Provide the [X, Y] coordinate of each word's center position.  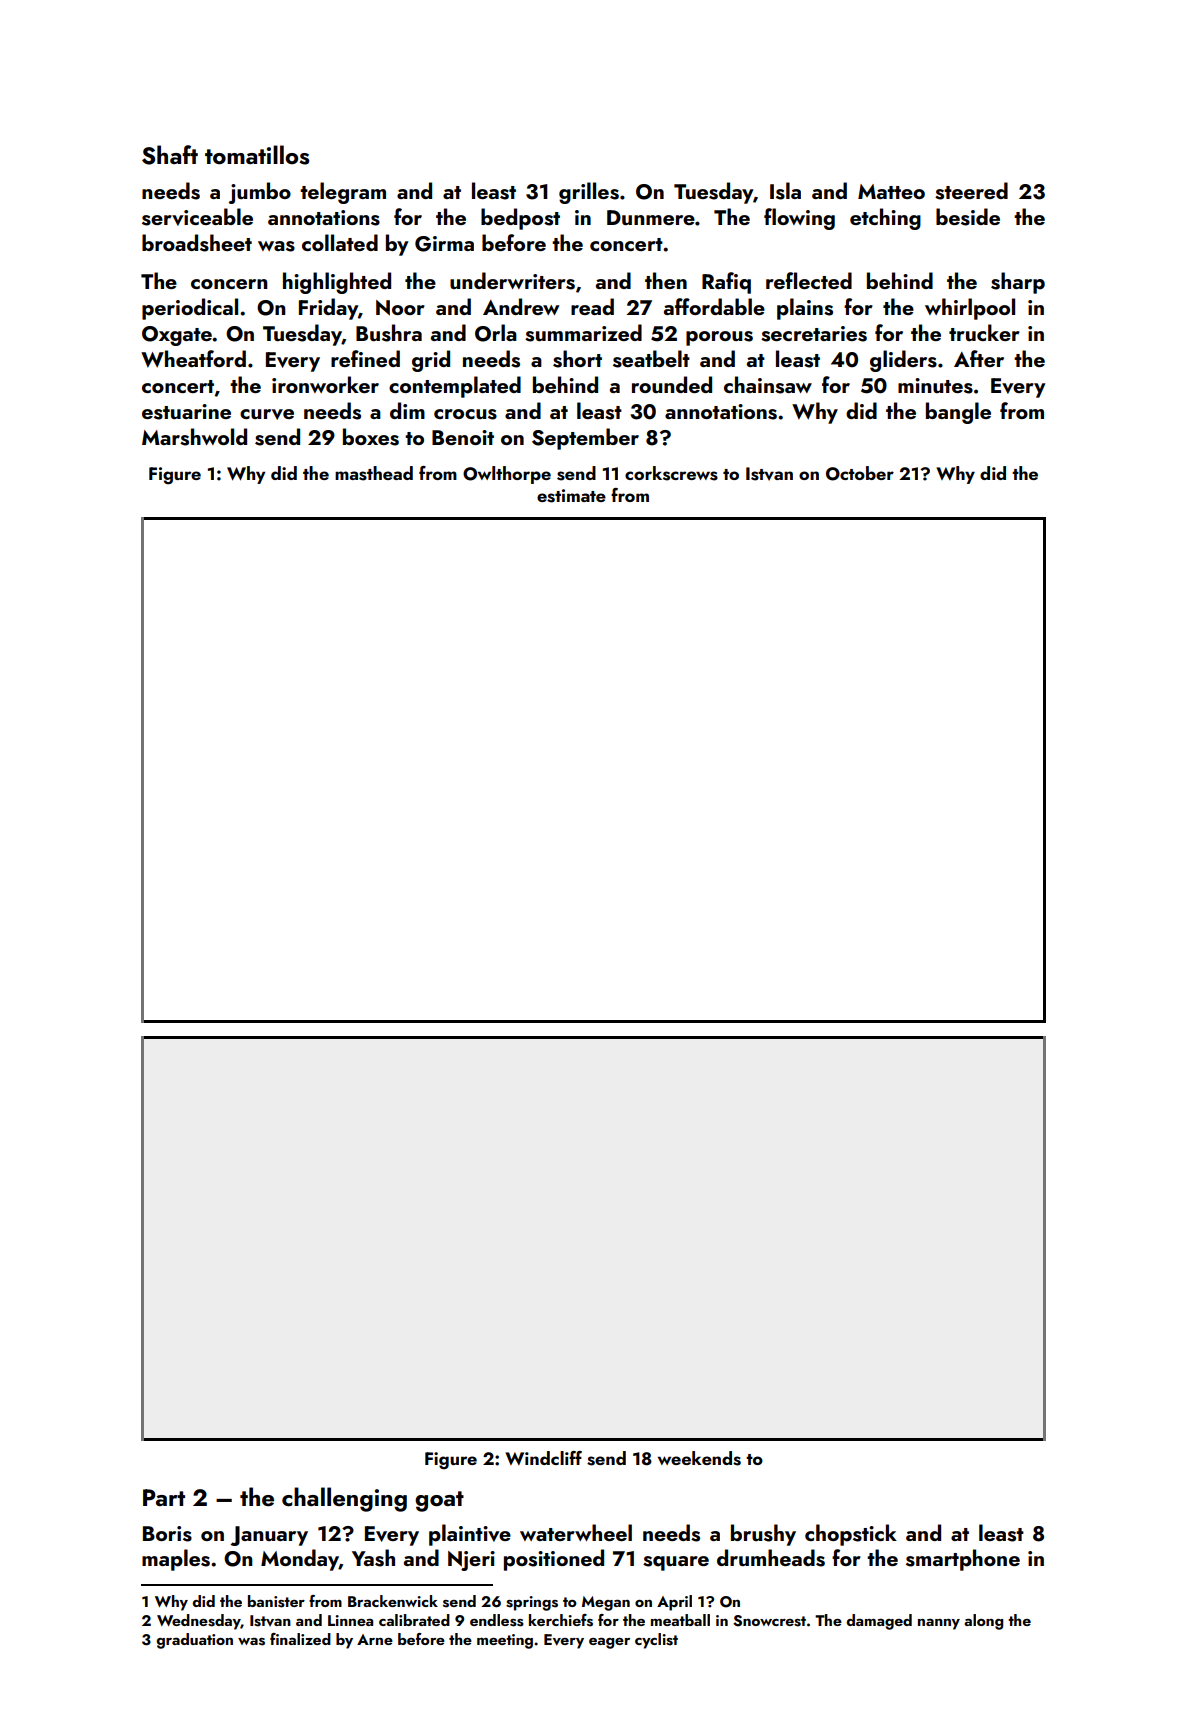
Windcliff [543, 1458]
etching [885, 219]
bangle [958, 413]
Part [164, 1497]
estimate [571, 496]
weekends [699, 1458]
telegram [343, 193]
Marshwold [194, 437]
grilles [589, 193]
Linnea [350, 1620]
